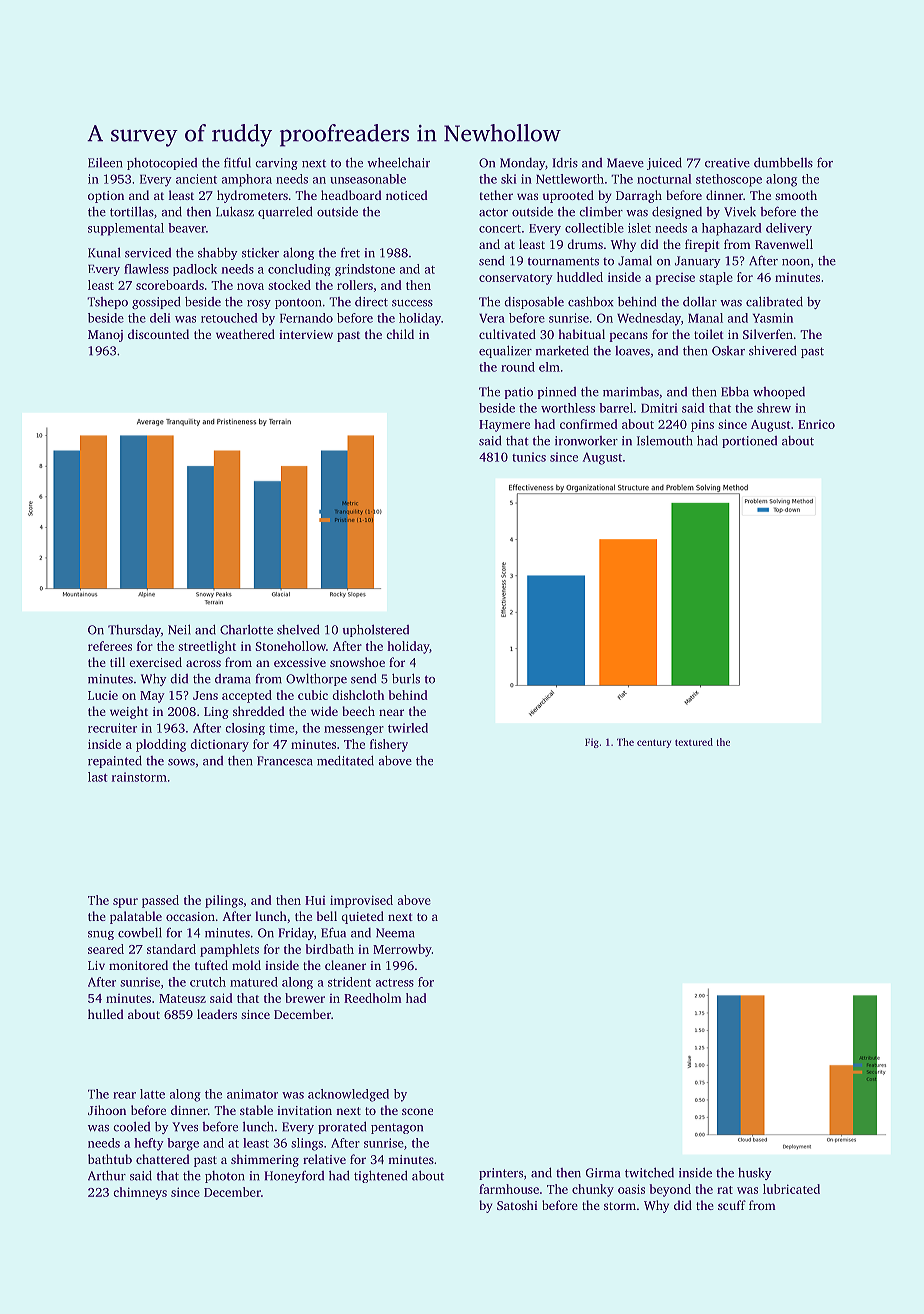 This image has width=924, height=1314. What do you see at coordinates (593, 1190) in the image?
I see `chunky` at bounding box center [593, 1190].
